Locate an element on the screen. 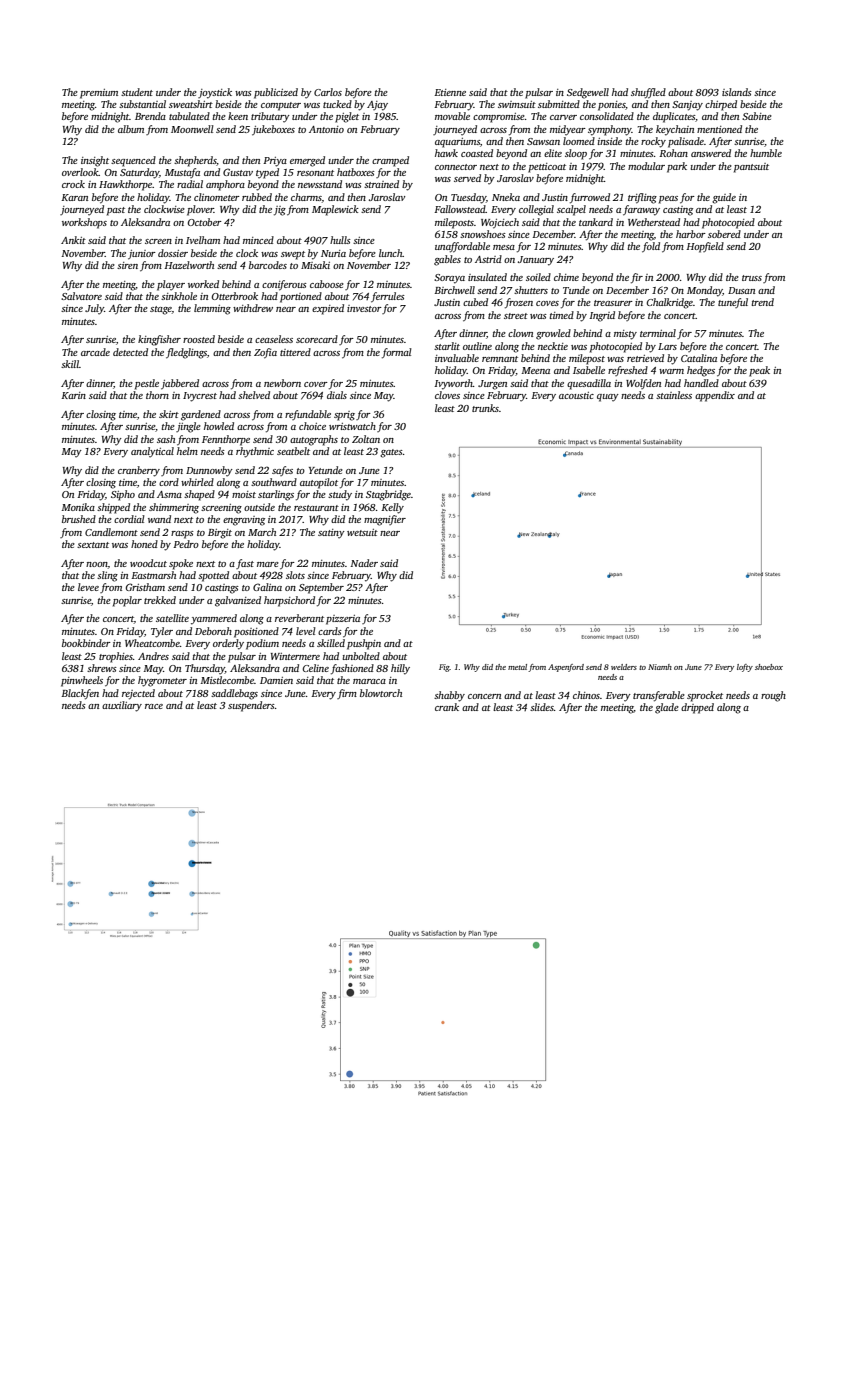 This screenshot has width=849, height=1400. rough is located at coordinates (773, 696).
